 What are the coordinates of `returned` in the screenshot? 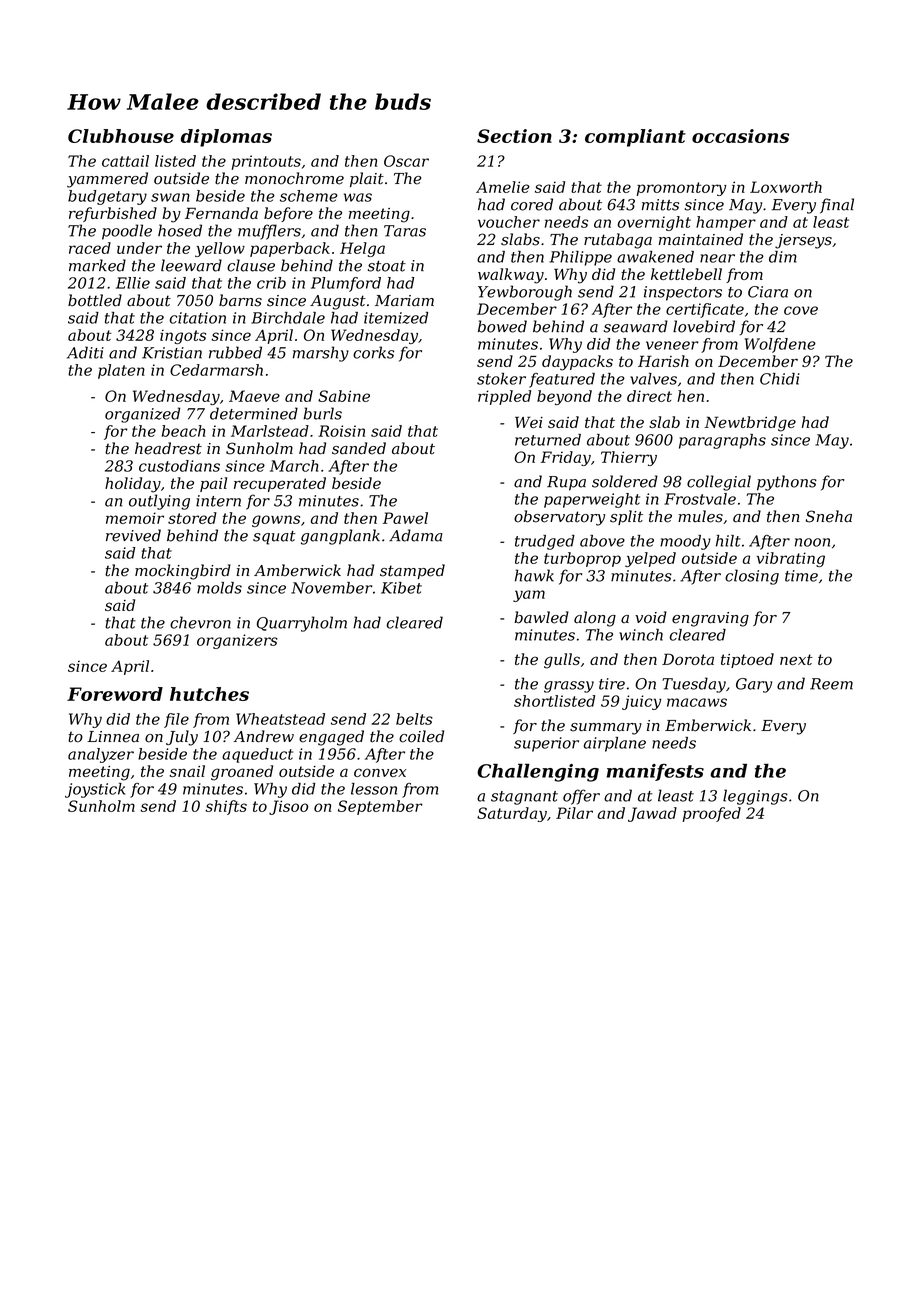 It's located at (548, 440).
